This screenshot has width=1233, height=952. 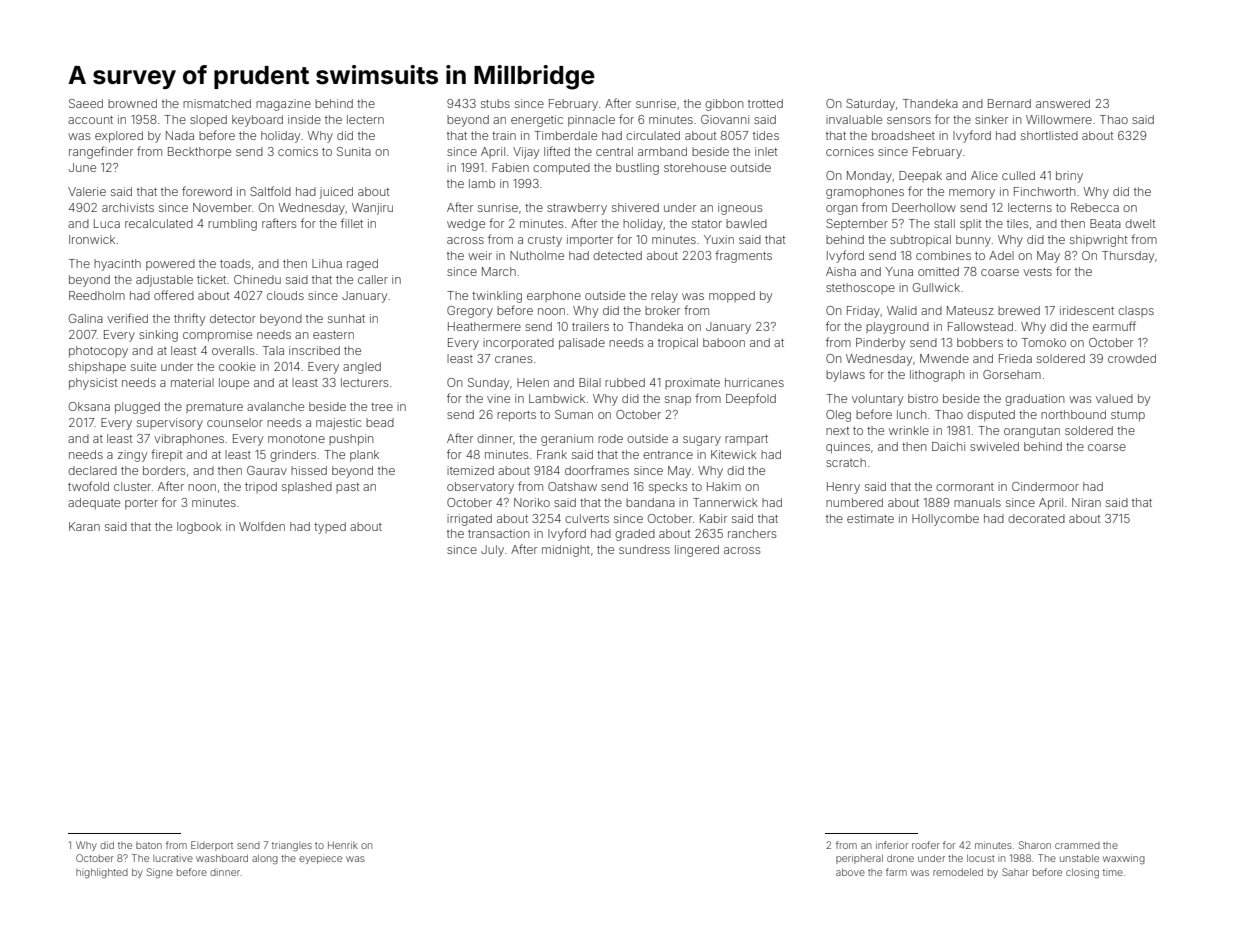 I want to click on Henrik, so click(x=343, y=845).
